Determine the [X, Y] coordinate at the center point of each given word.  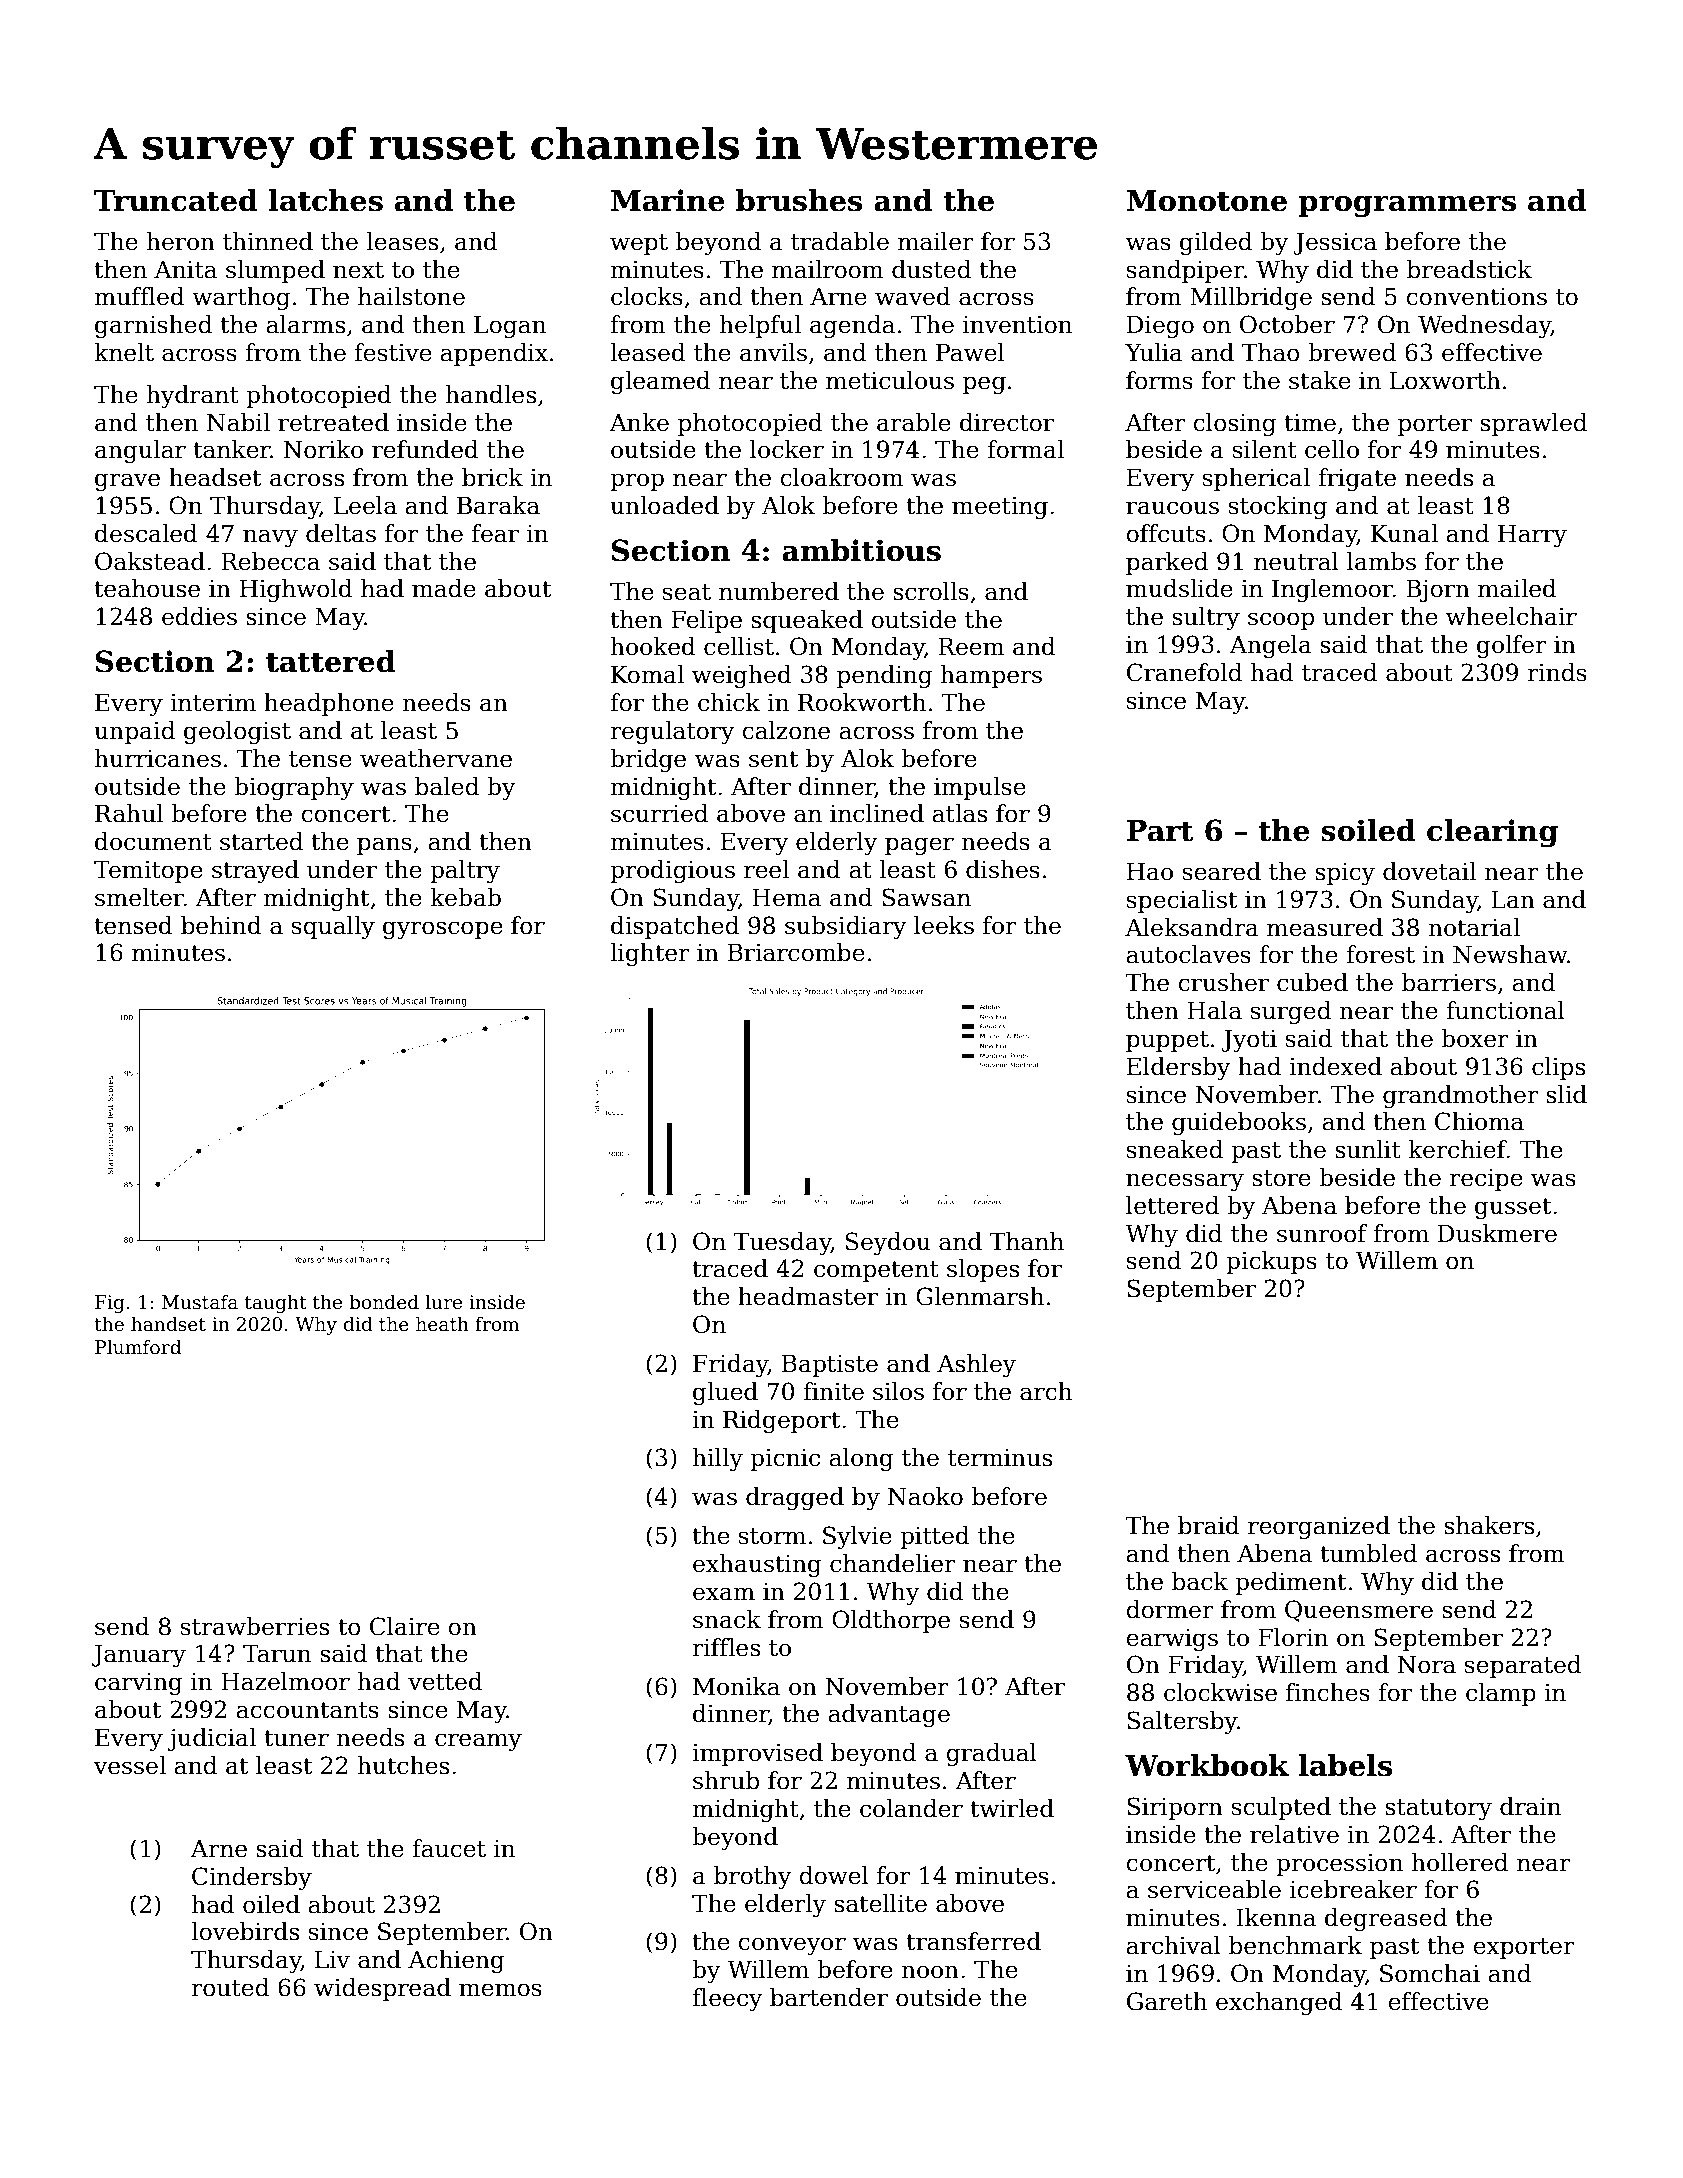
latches [326, 200]
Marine [668, 200]
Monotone [1207, 201]
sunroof [1322, 1233]
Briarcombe [796, 952]
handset [168, 1324]
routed [230, 1987]
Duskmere [1497, 1233]
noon [930, 1972]
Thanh [1027, 1241]
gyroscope [443, 930]
